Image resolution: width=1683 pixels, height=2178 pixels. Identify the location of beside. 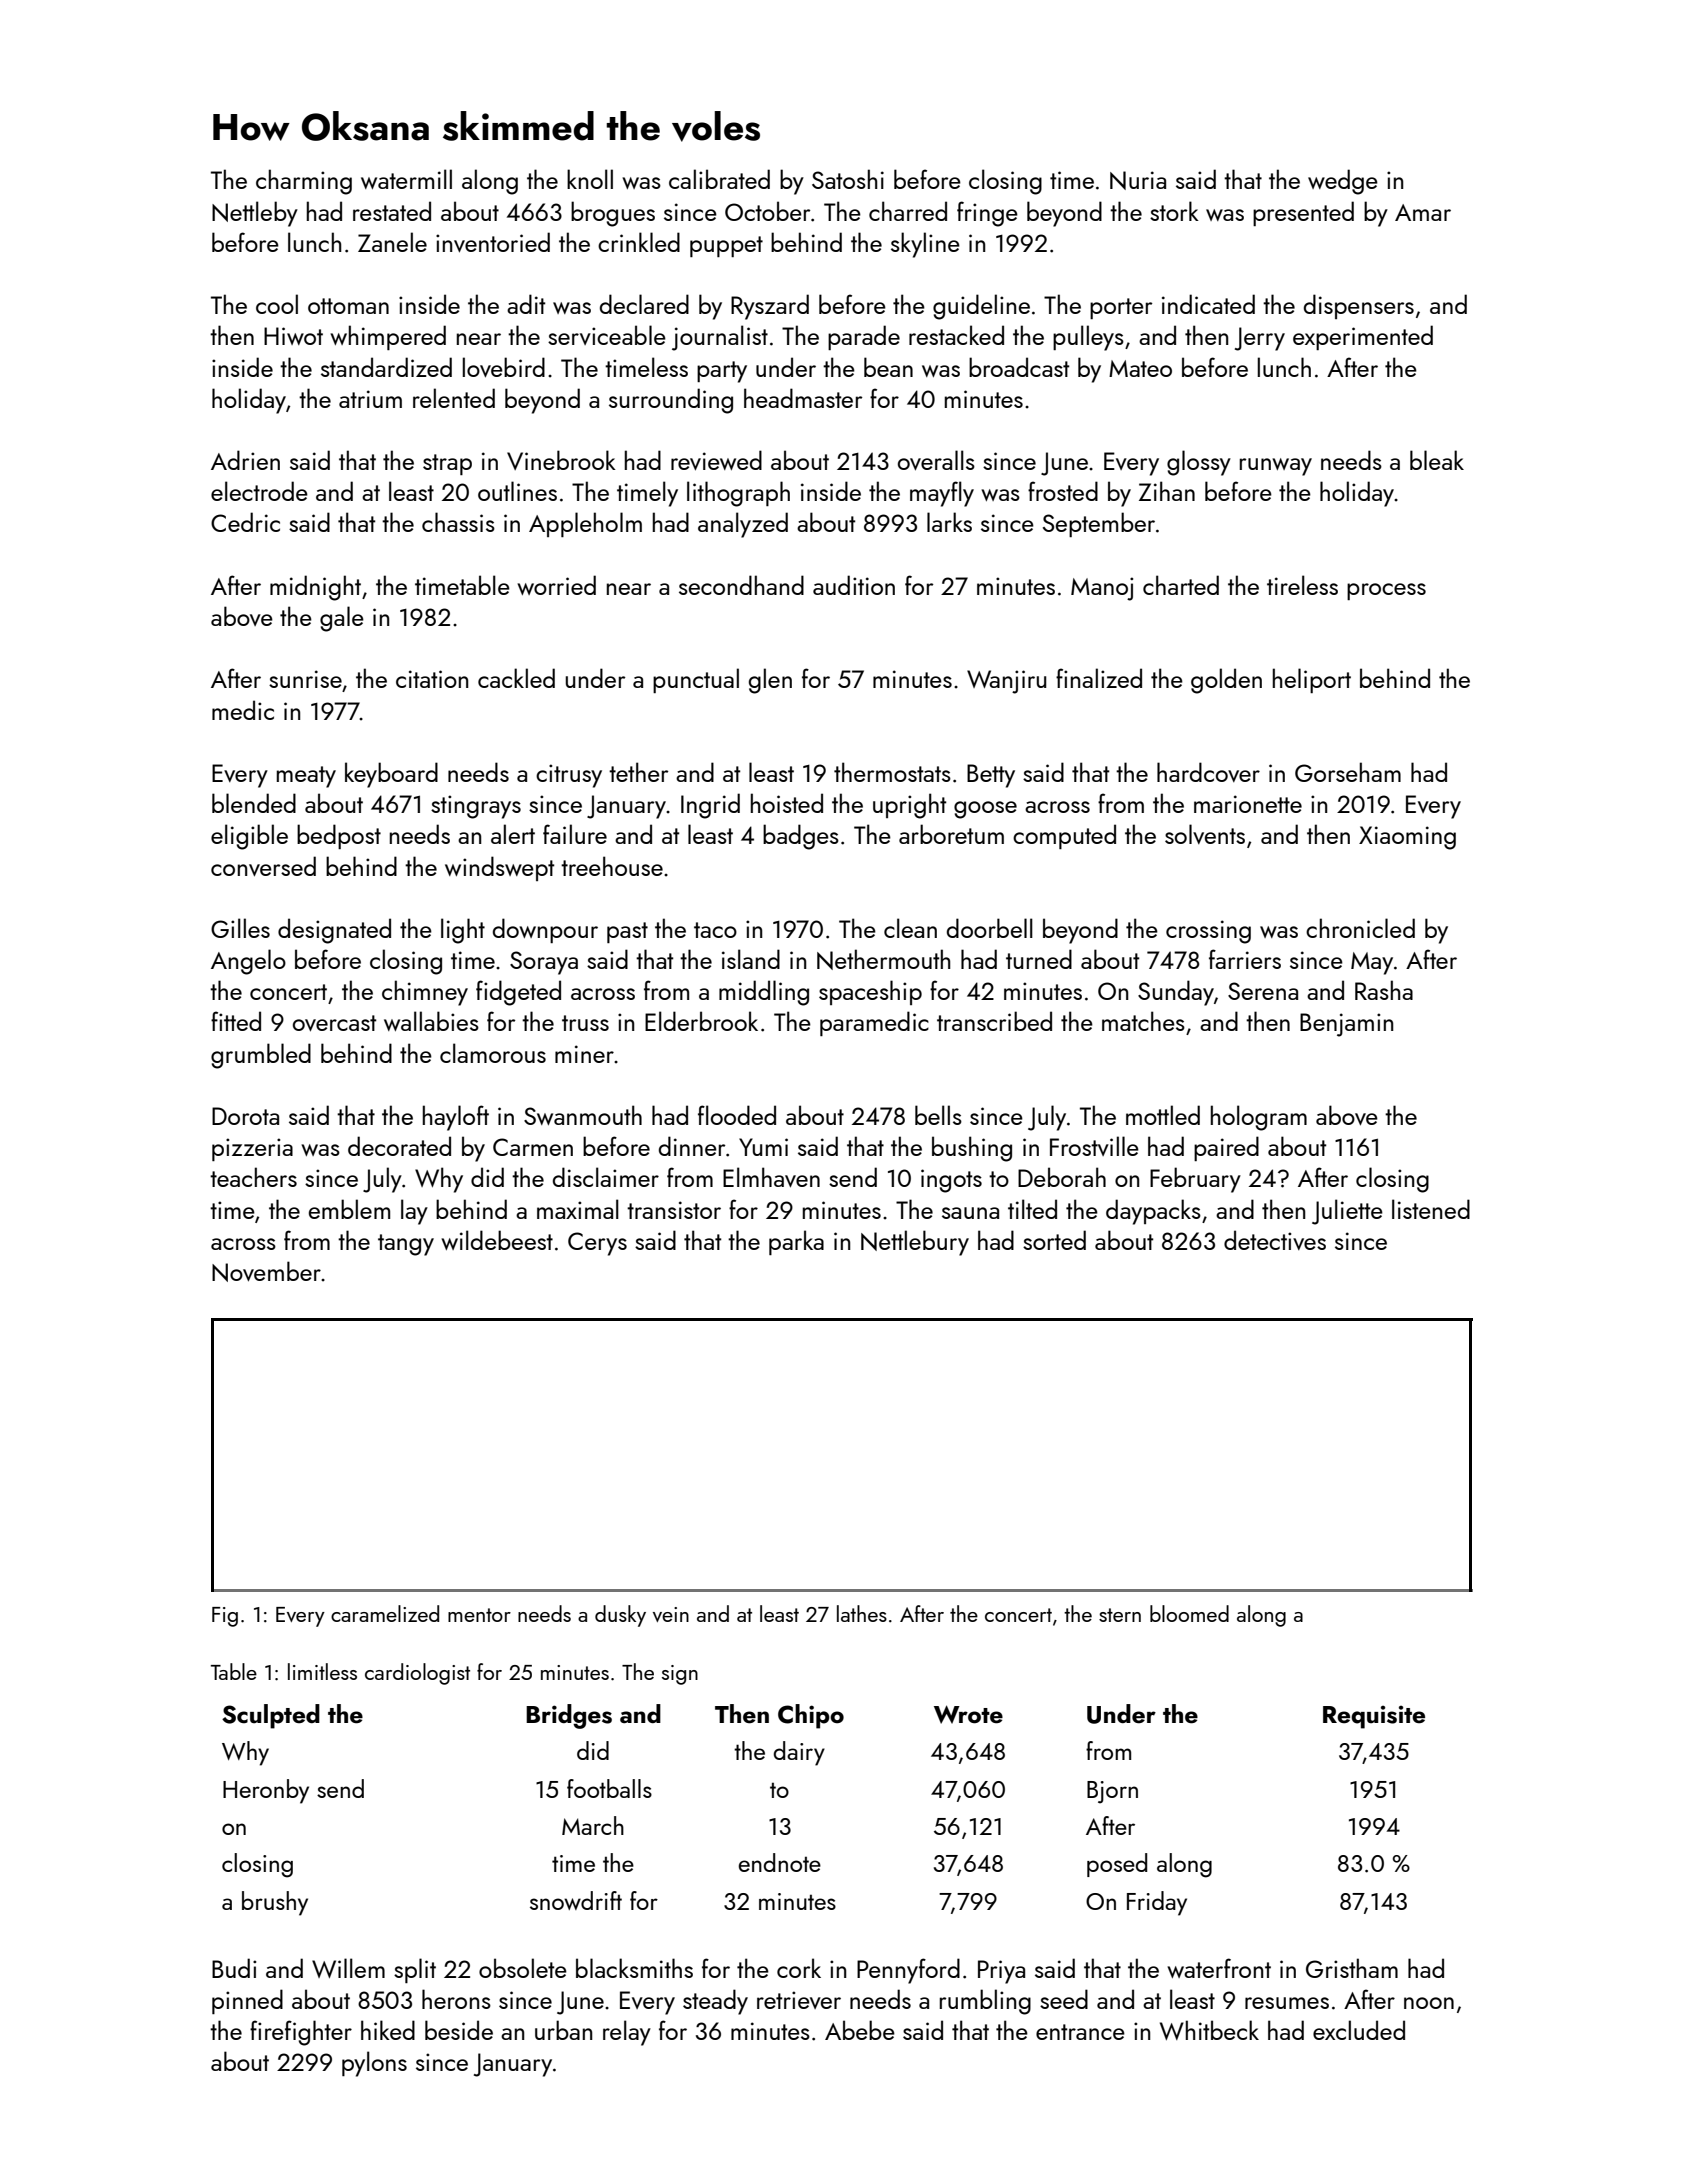
(459, 2030).
